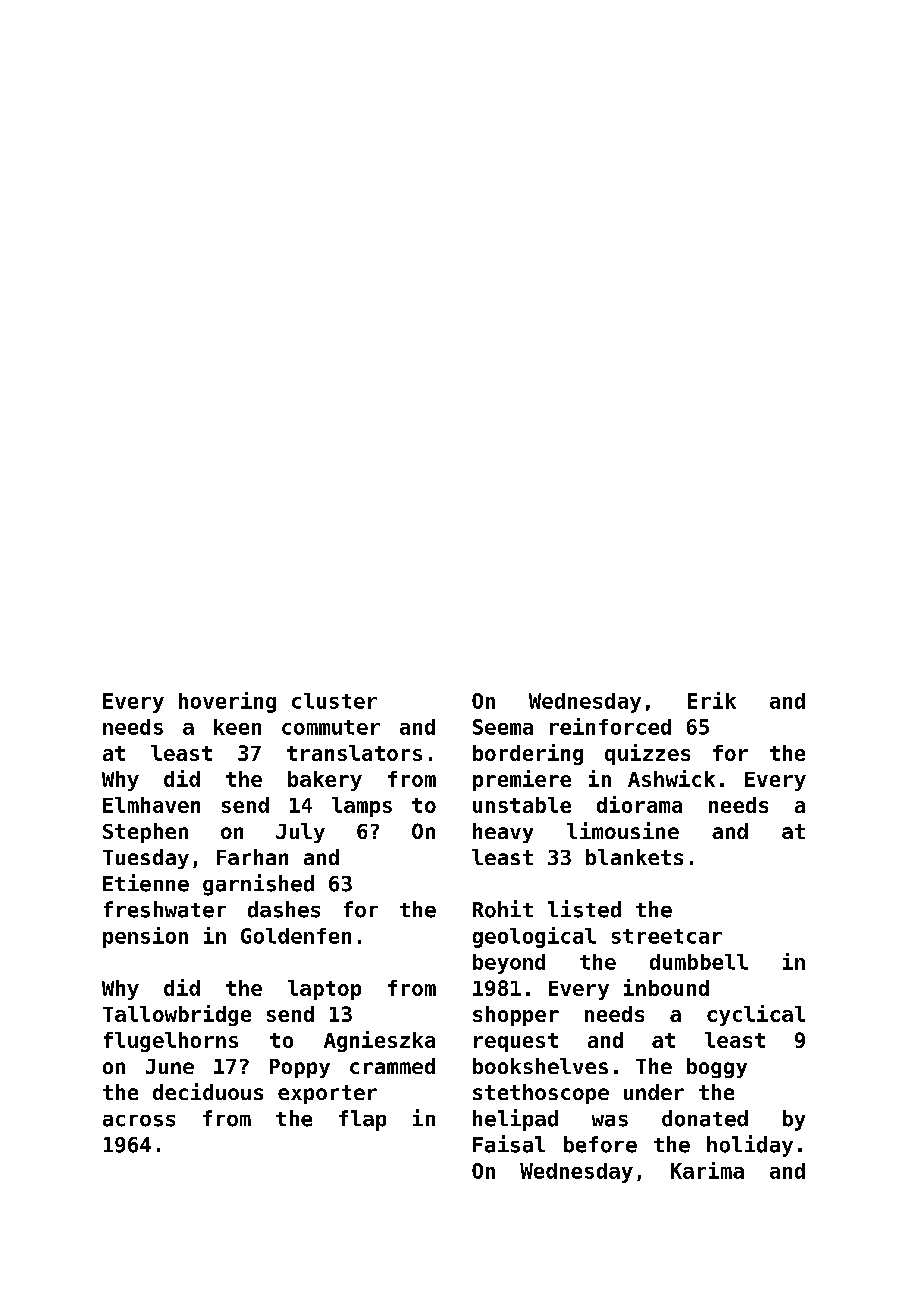 The height and width of the page is (1316, 908). I want to click on Goldenfen, so click(296, 936).
